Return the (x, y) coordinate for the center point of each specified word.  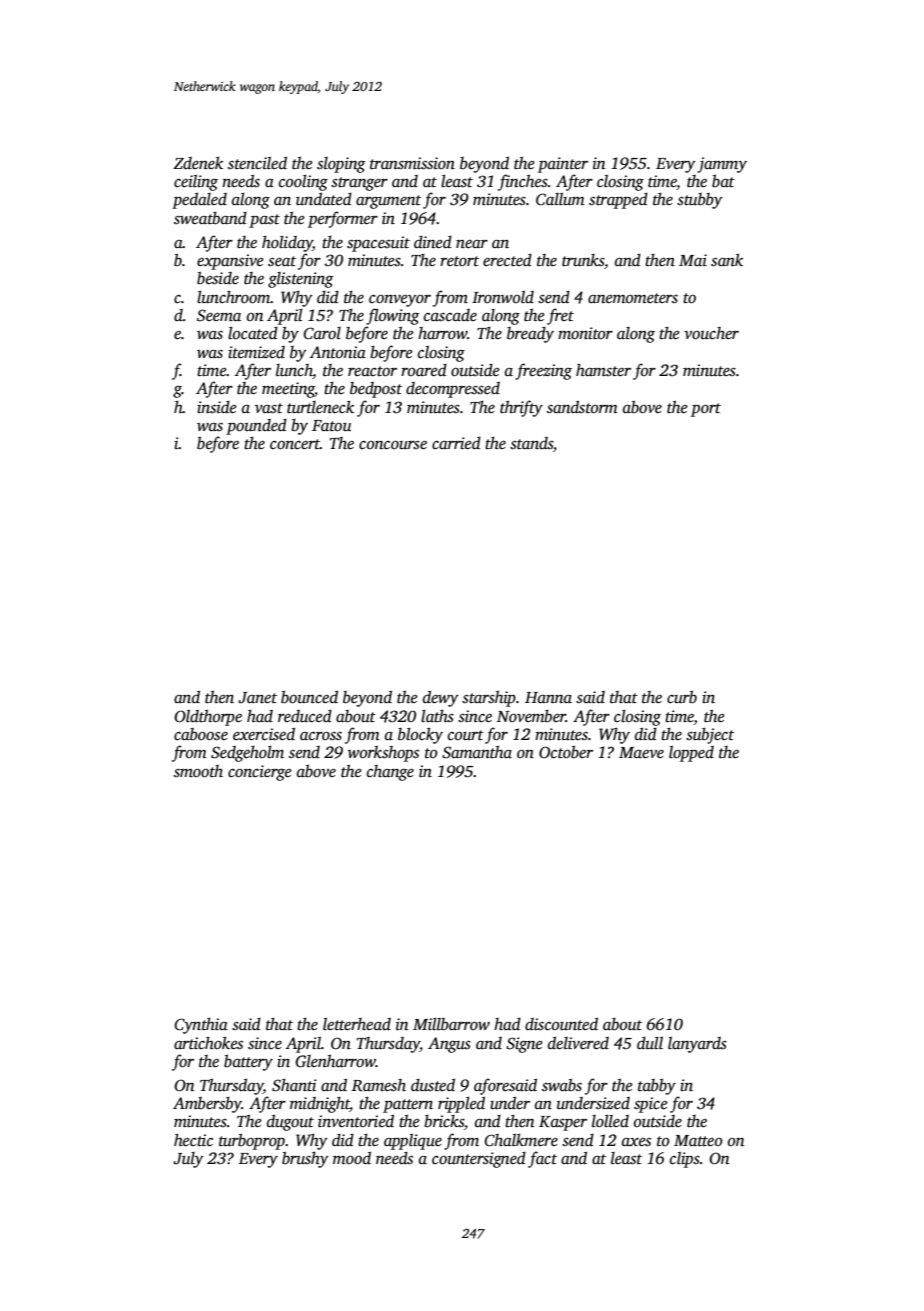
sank (727, 260)
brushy (305, 1160)
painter (563, 165)
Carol (322, 333)
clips (685, 1160)
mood (352, 1158)
